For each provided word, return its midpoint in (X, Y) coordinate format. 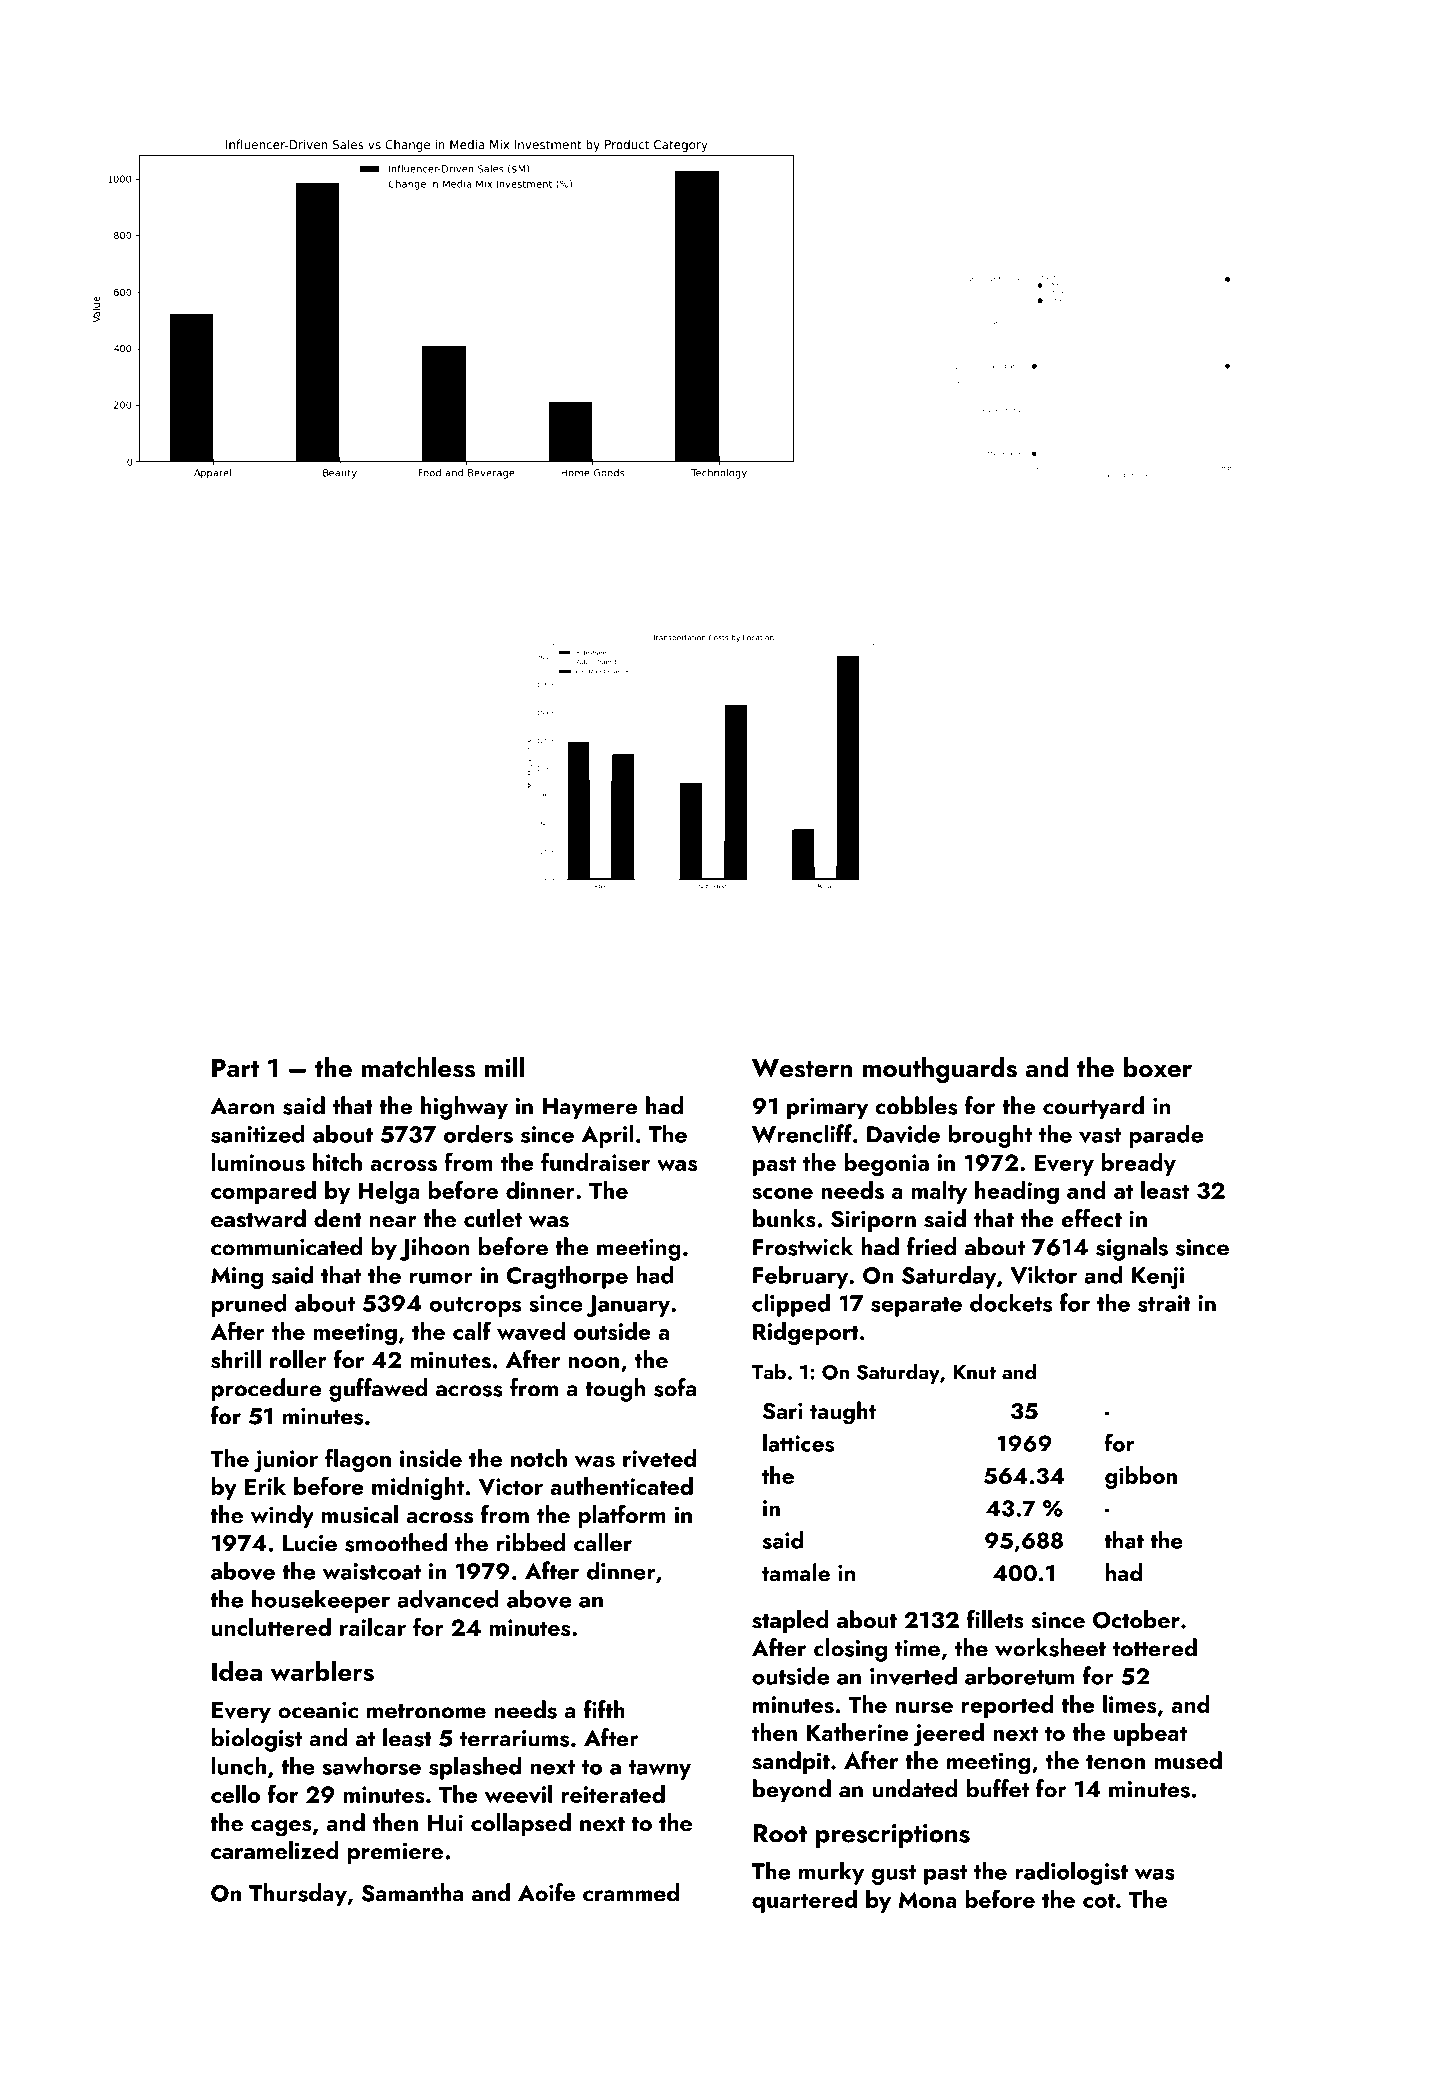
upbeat (1150, 1734)
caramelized (275, 1850)
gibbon (1141, 1477)
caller (603, 1542)
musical (360, 1514)
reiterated (613, 1794)
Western (802, 1068)
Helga (389, 1192)
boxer (1158, 1067)
